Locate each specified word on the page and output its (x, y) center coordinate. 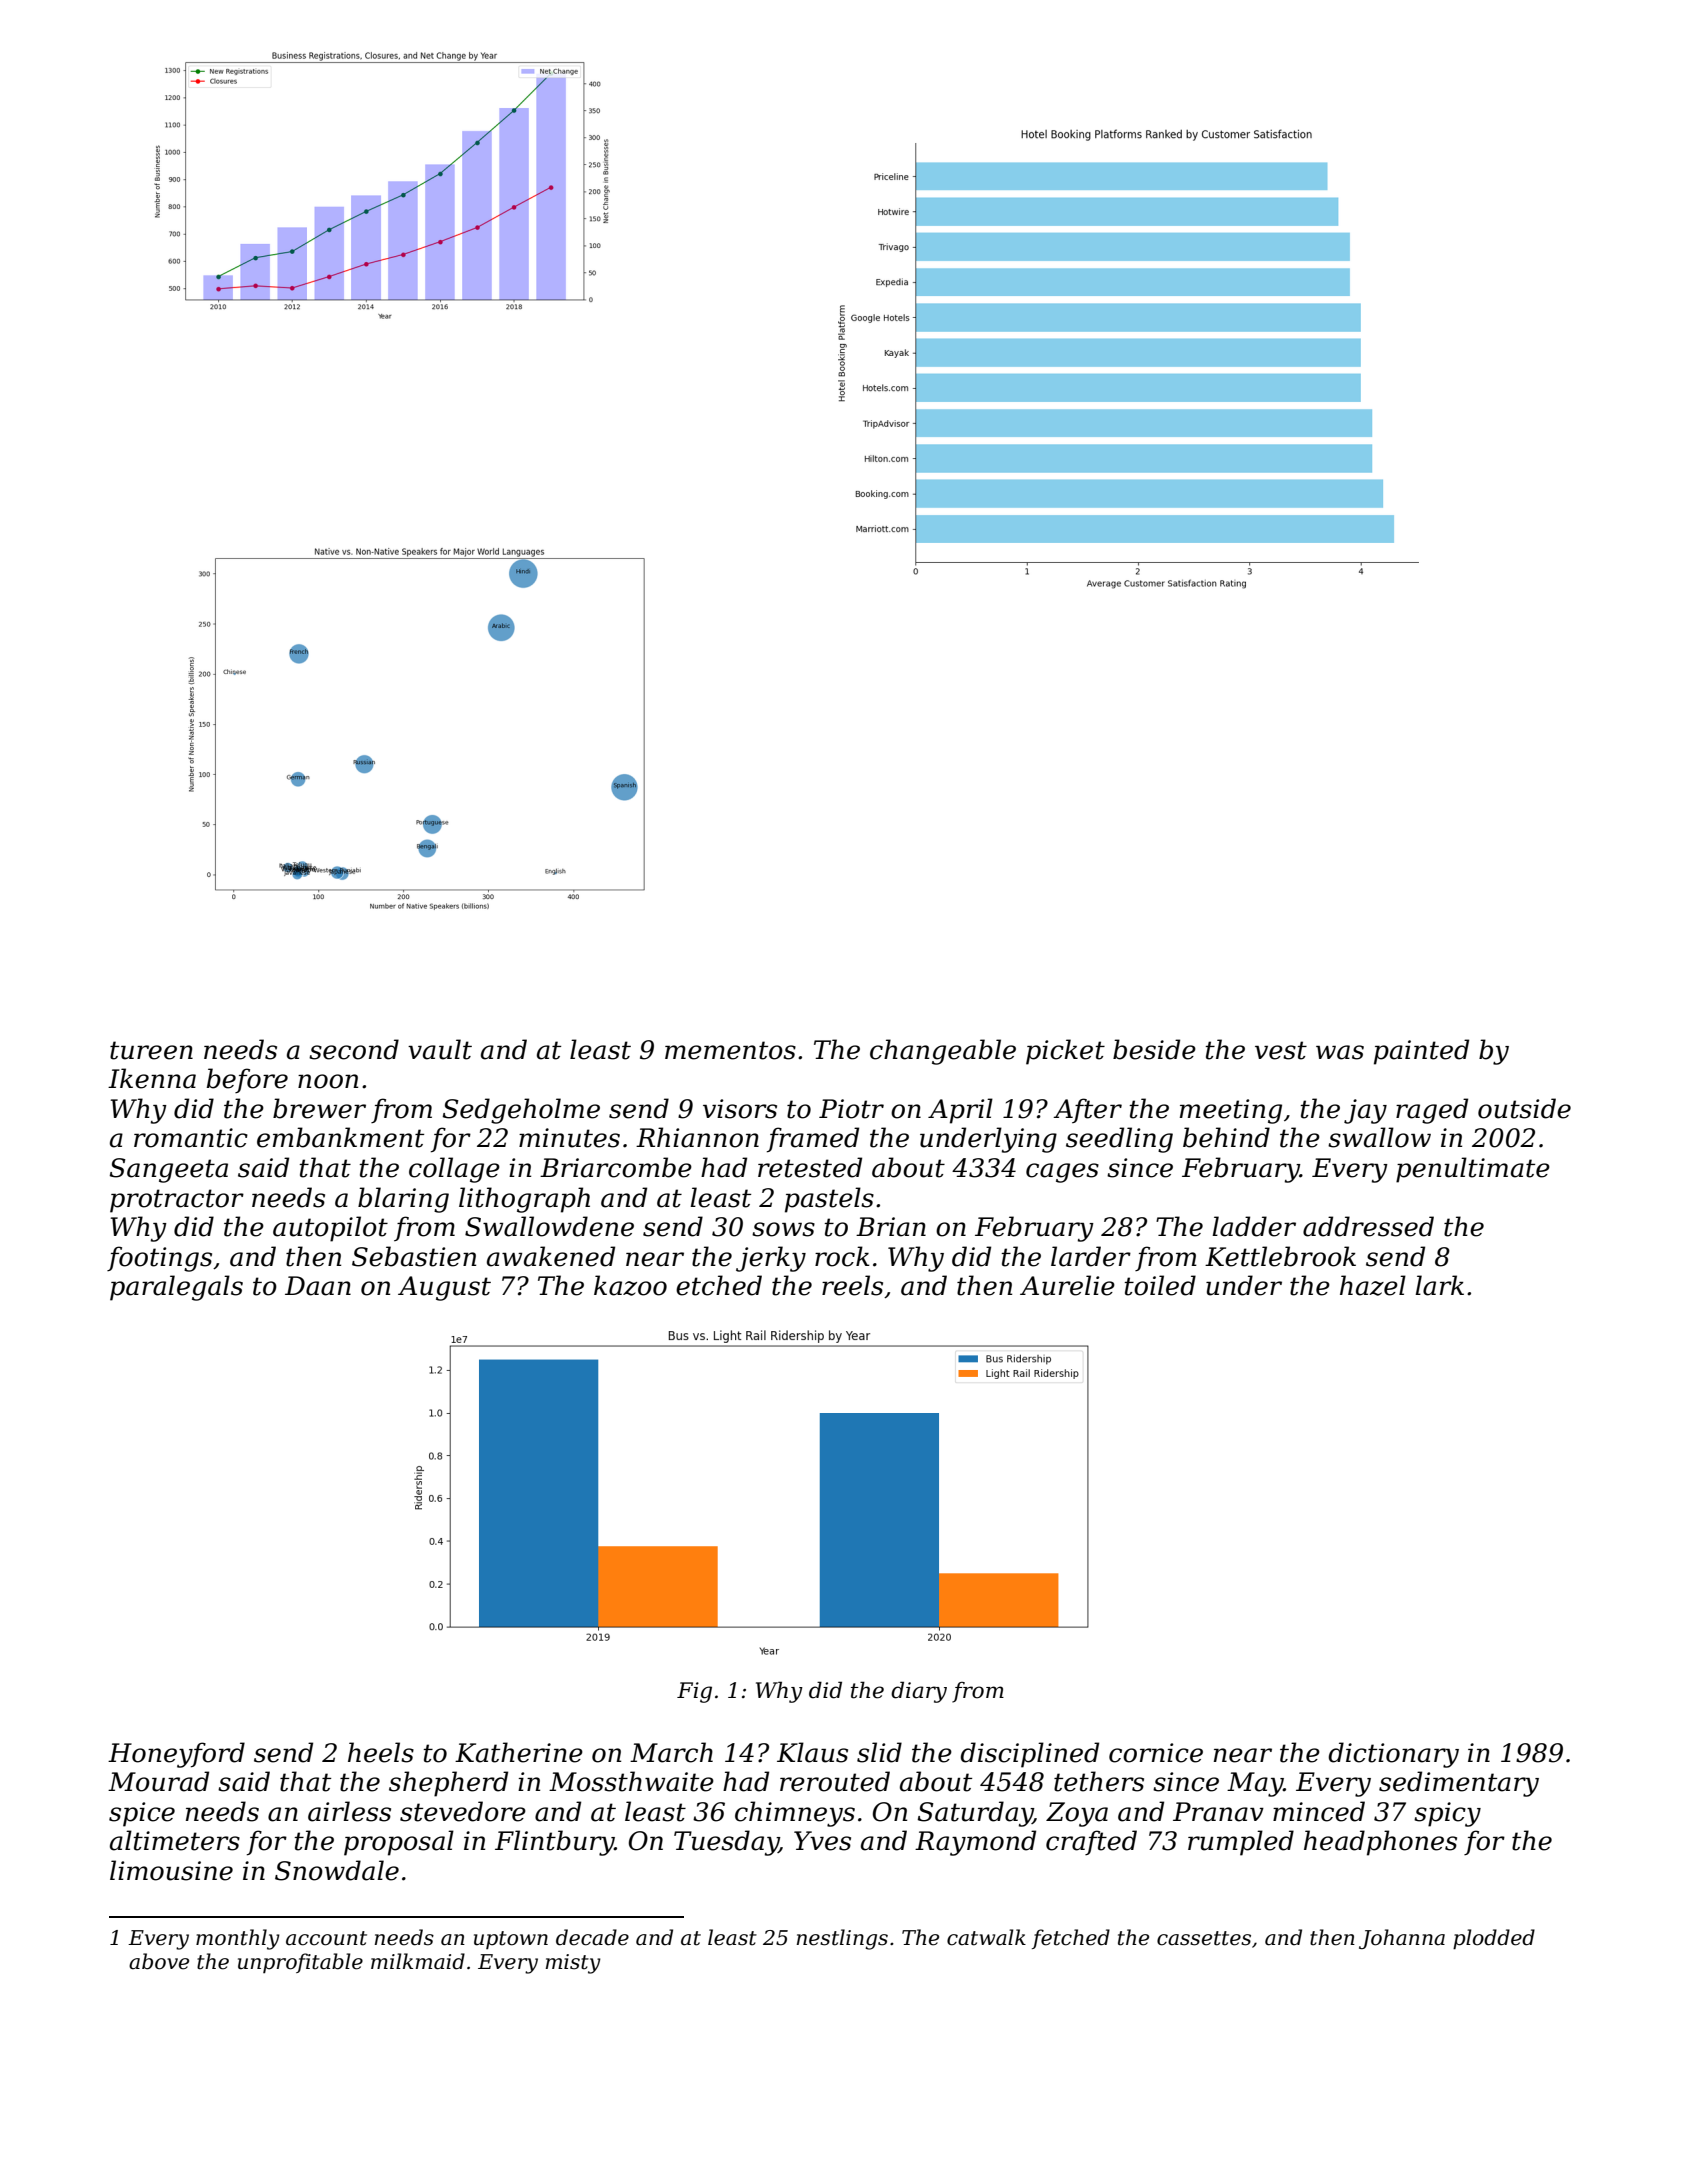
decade (592, 1937)
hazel (1373, 1285)
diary (919, 1692)
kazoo (630, 1285)
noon (328, 1081)
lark (1439, 1285)
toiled (1160, 1285)
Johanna (1402, 1939)
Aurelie (1067, 1285)
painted (1421, 1052)
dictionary (1393, 1755)
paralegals (176, 1288)
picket (1065, 1052)
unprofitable (300, 1963)
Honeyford (176, 1755)
